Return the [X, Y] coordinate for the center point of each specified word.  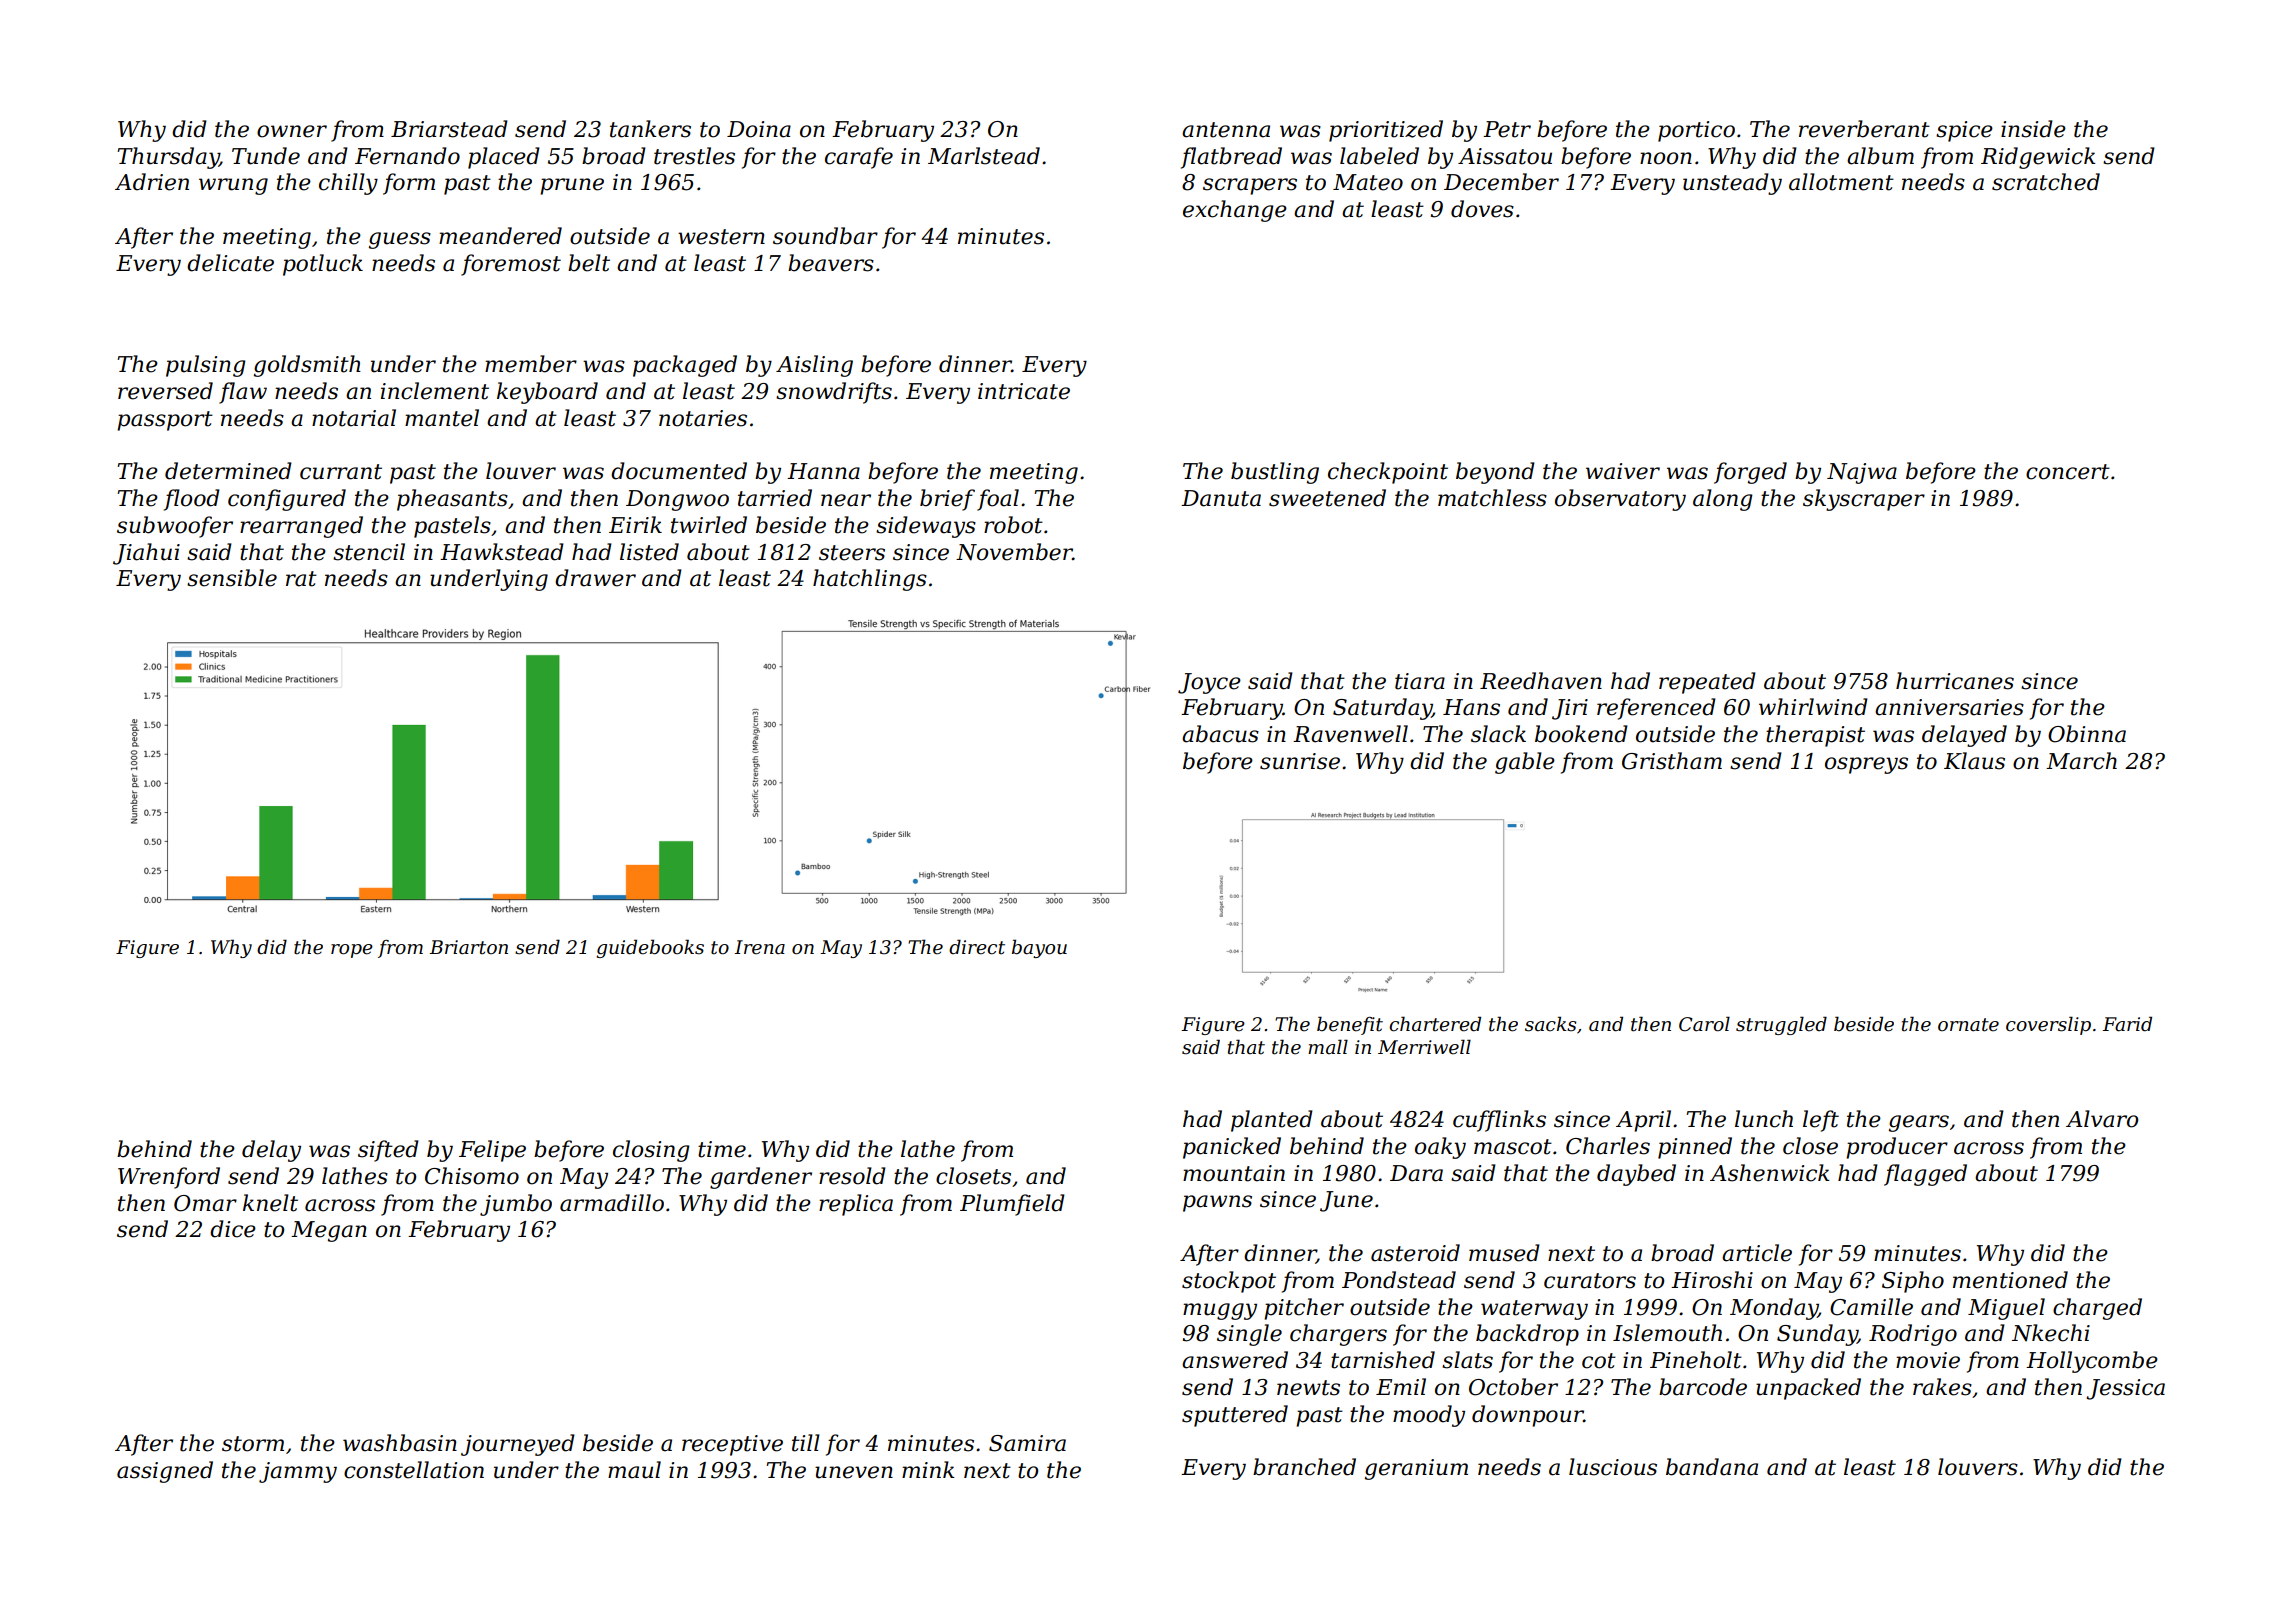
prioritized [1386, 131]
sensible [232, 578]
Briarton [468, 947]
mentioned [2010, 1280]
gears [1919, 1123]
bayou [1039, 948]
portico [1696, 131]
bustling [1275, 473]
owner [292, 131]
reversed [165, 391]
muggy [1220, 1311]
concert [2068, 472]
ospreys [1866, 765]
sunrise [1300, 761]
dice [233, 1229]
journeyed [518, 1445]
